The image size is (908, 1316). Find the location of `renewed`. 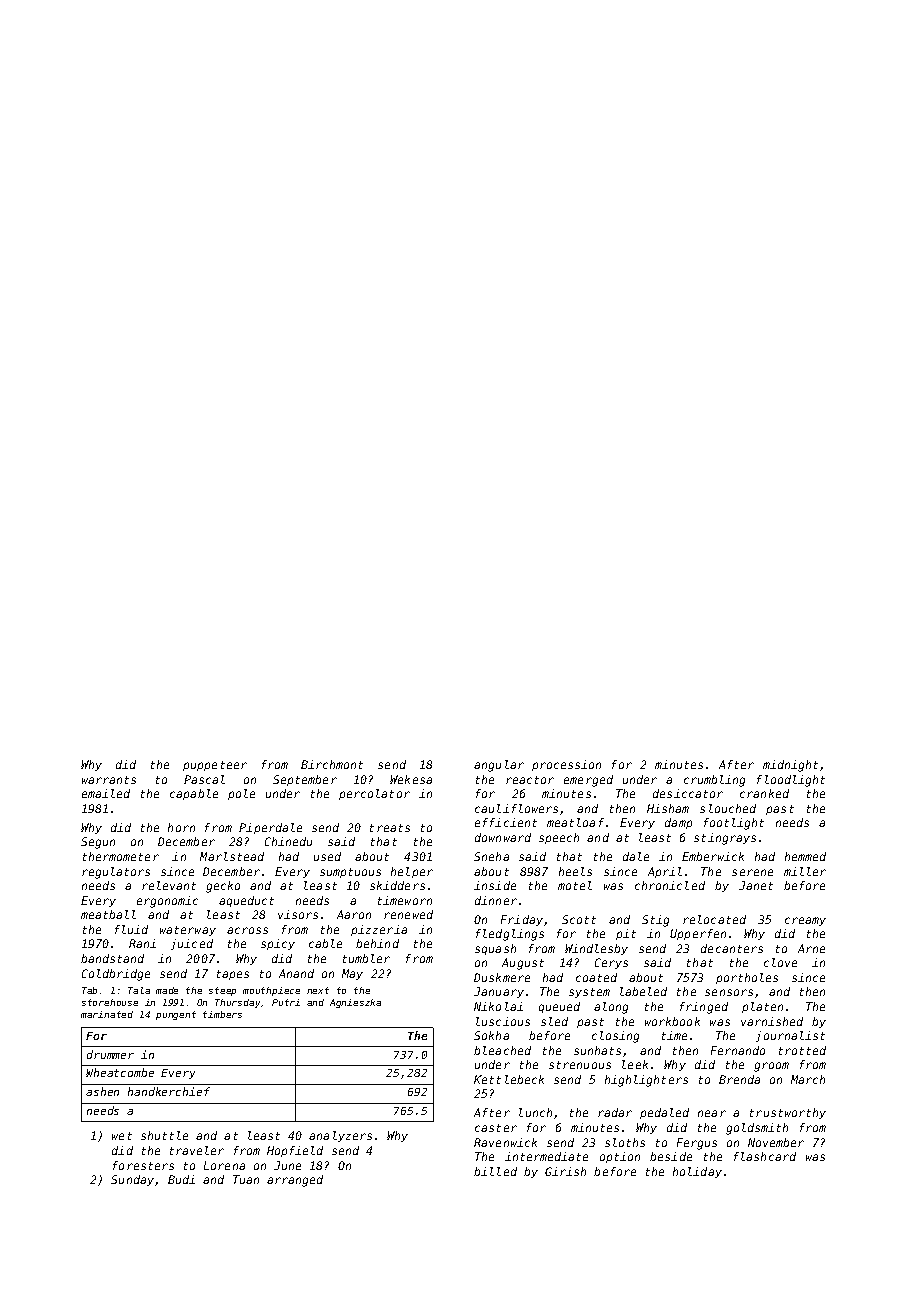

renewed is located at coordinates (408, 914).
